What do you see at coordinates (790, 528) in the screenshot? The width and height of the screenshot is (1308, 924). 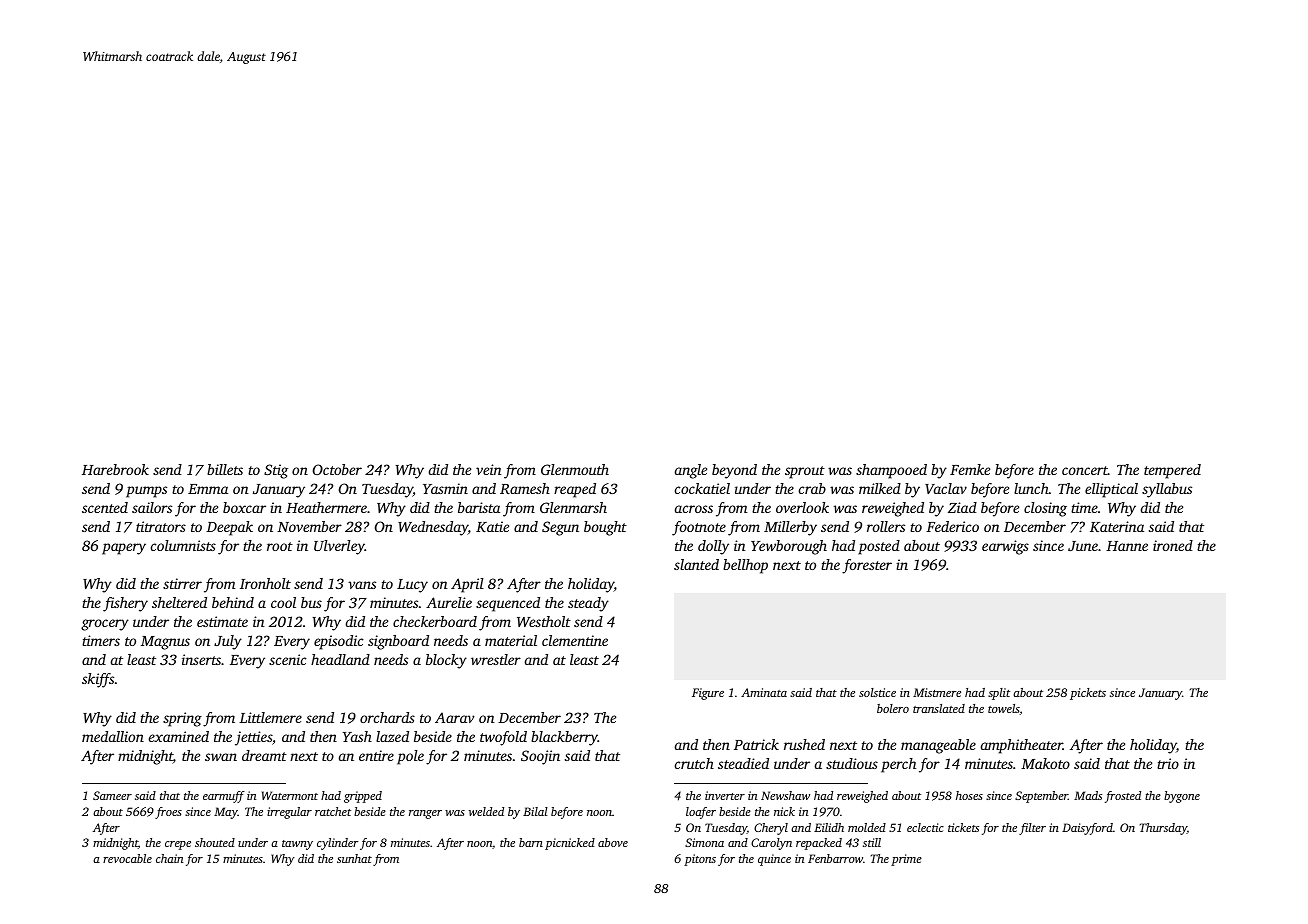 I see `Millerby` at bounding box center [790, 528].
